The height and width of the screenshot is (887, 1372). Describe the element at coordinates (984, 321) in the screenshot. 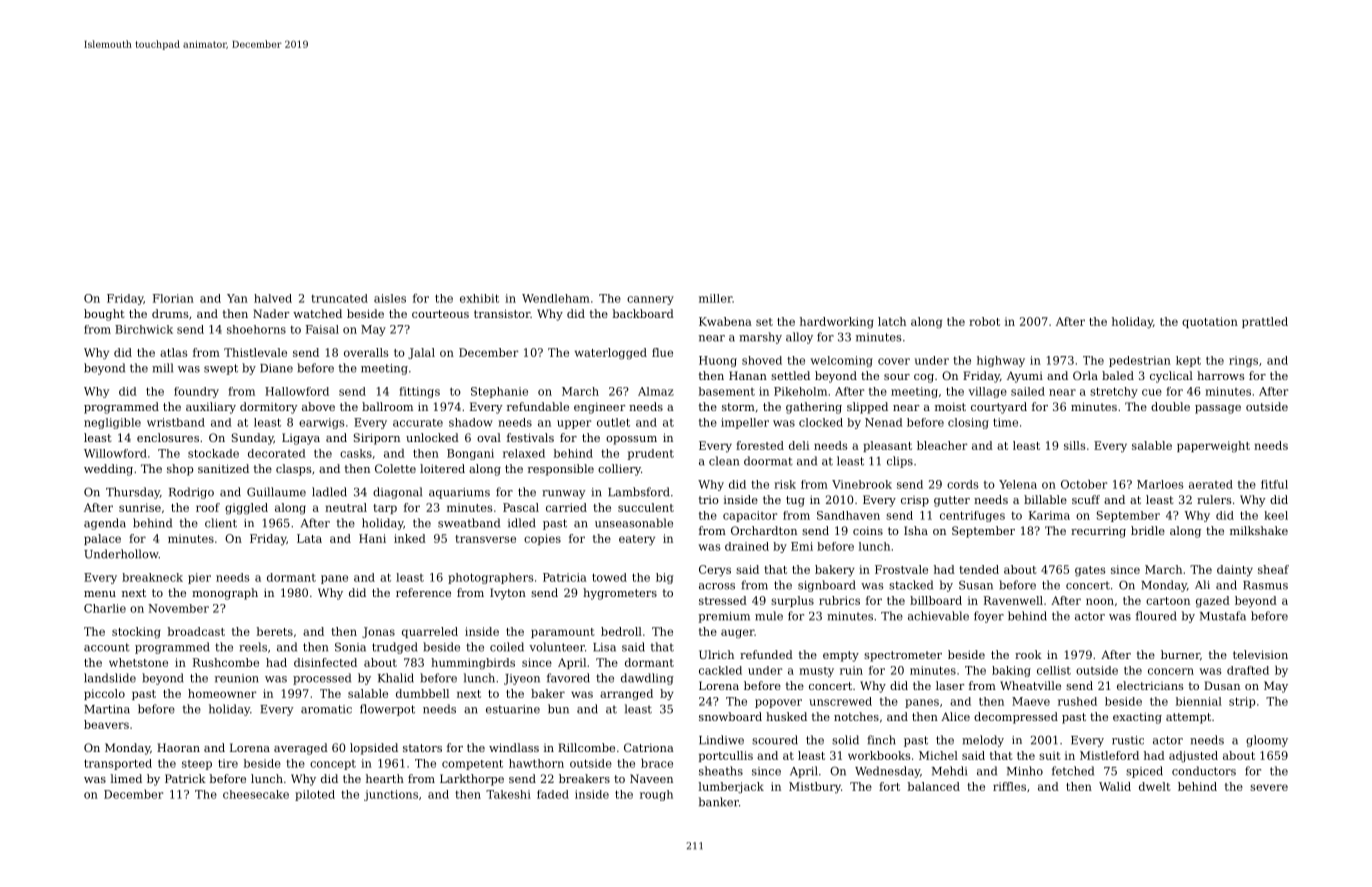

I see `robot` at that location.
